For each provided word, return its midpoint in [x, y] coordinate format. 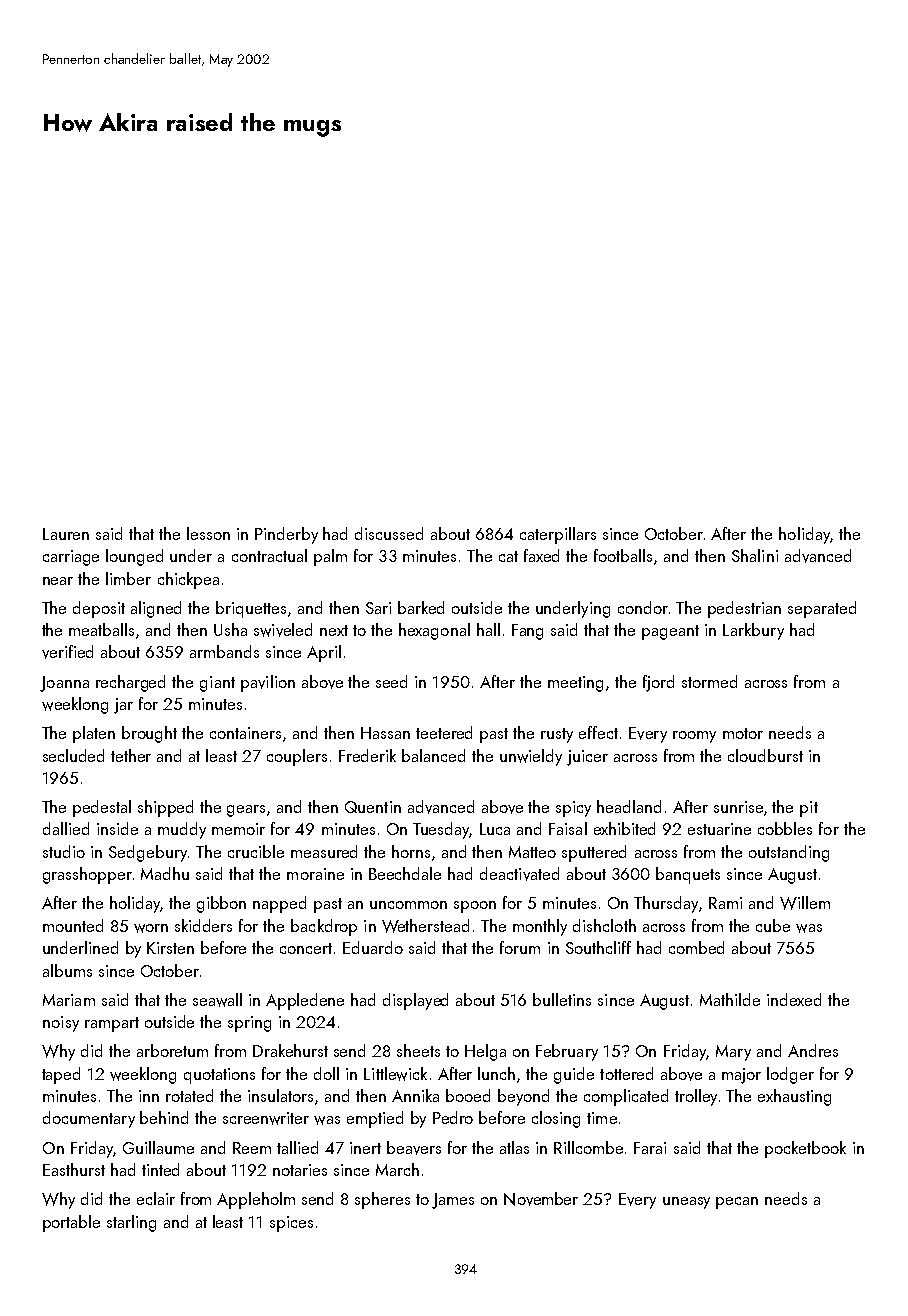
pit [809, 809]
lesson [208, 533]
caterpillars [558, 535]
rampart [112, 1024]
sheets [418, 1050]
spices [291, 1224]
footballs [623, 555]
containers [245, 733]
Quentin [373, 807]
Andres [813, 1050]
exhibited [624, 828]
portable [71, 1223]
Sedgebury [148, 853]
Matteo [532, 852]
